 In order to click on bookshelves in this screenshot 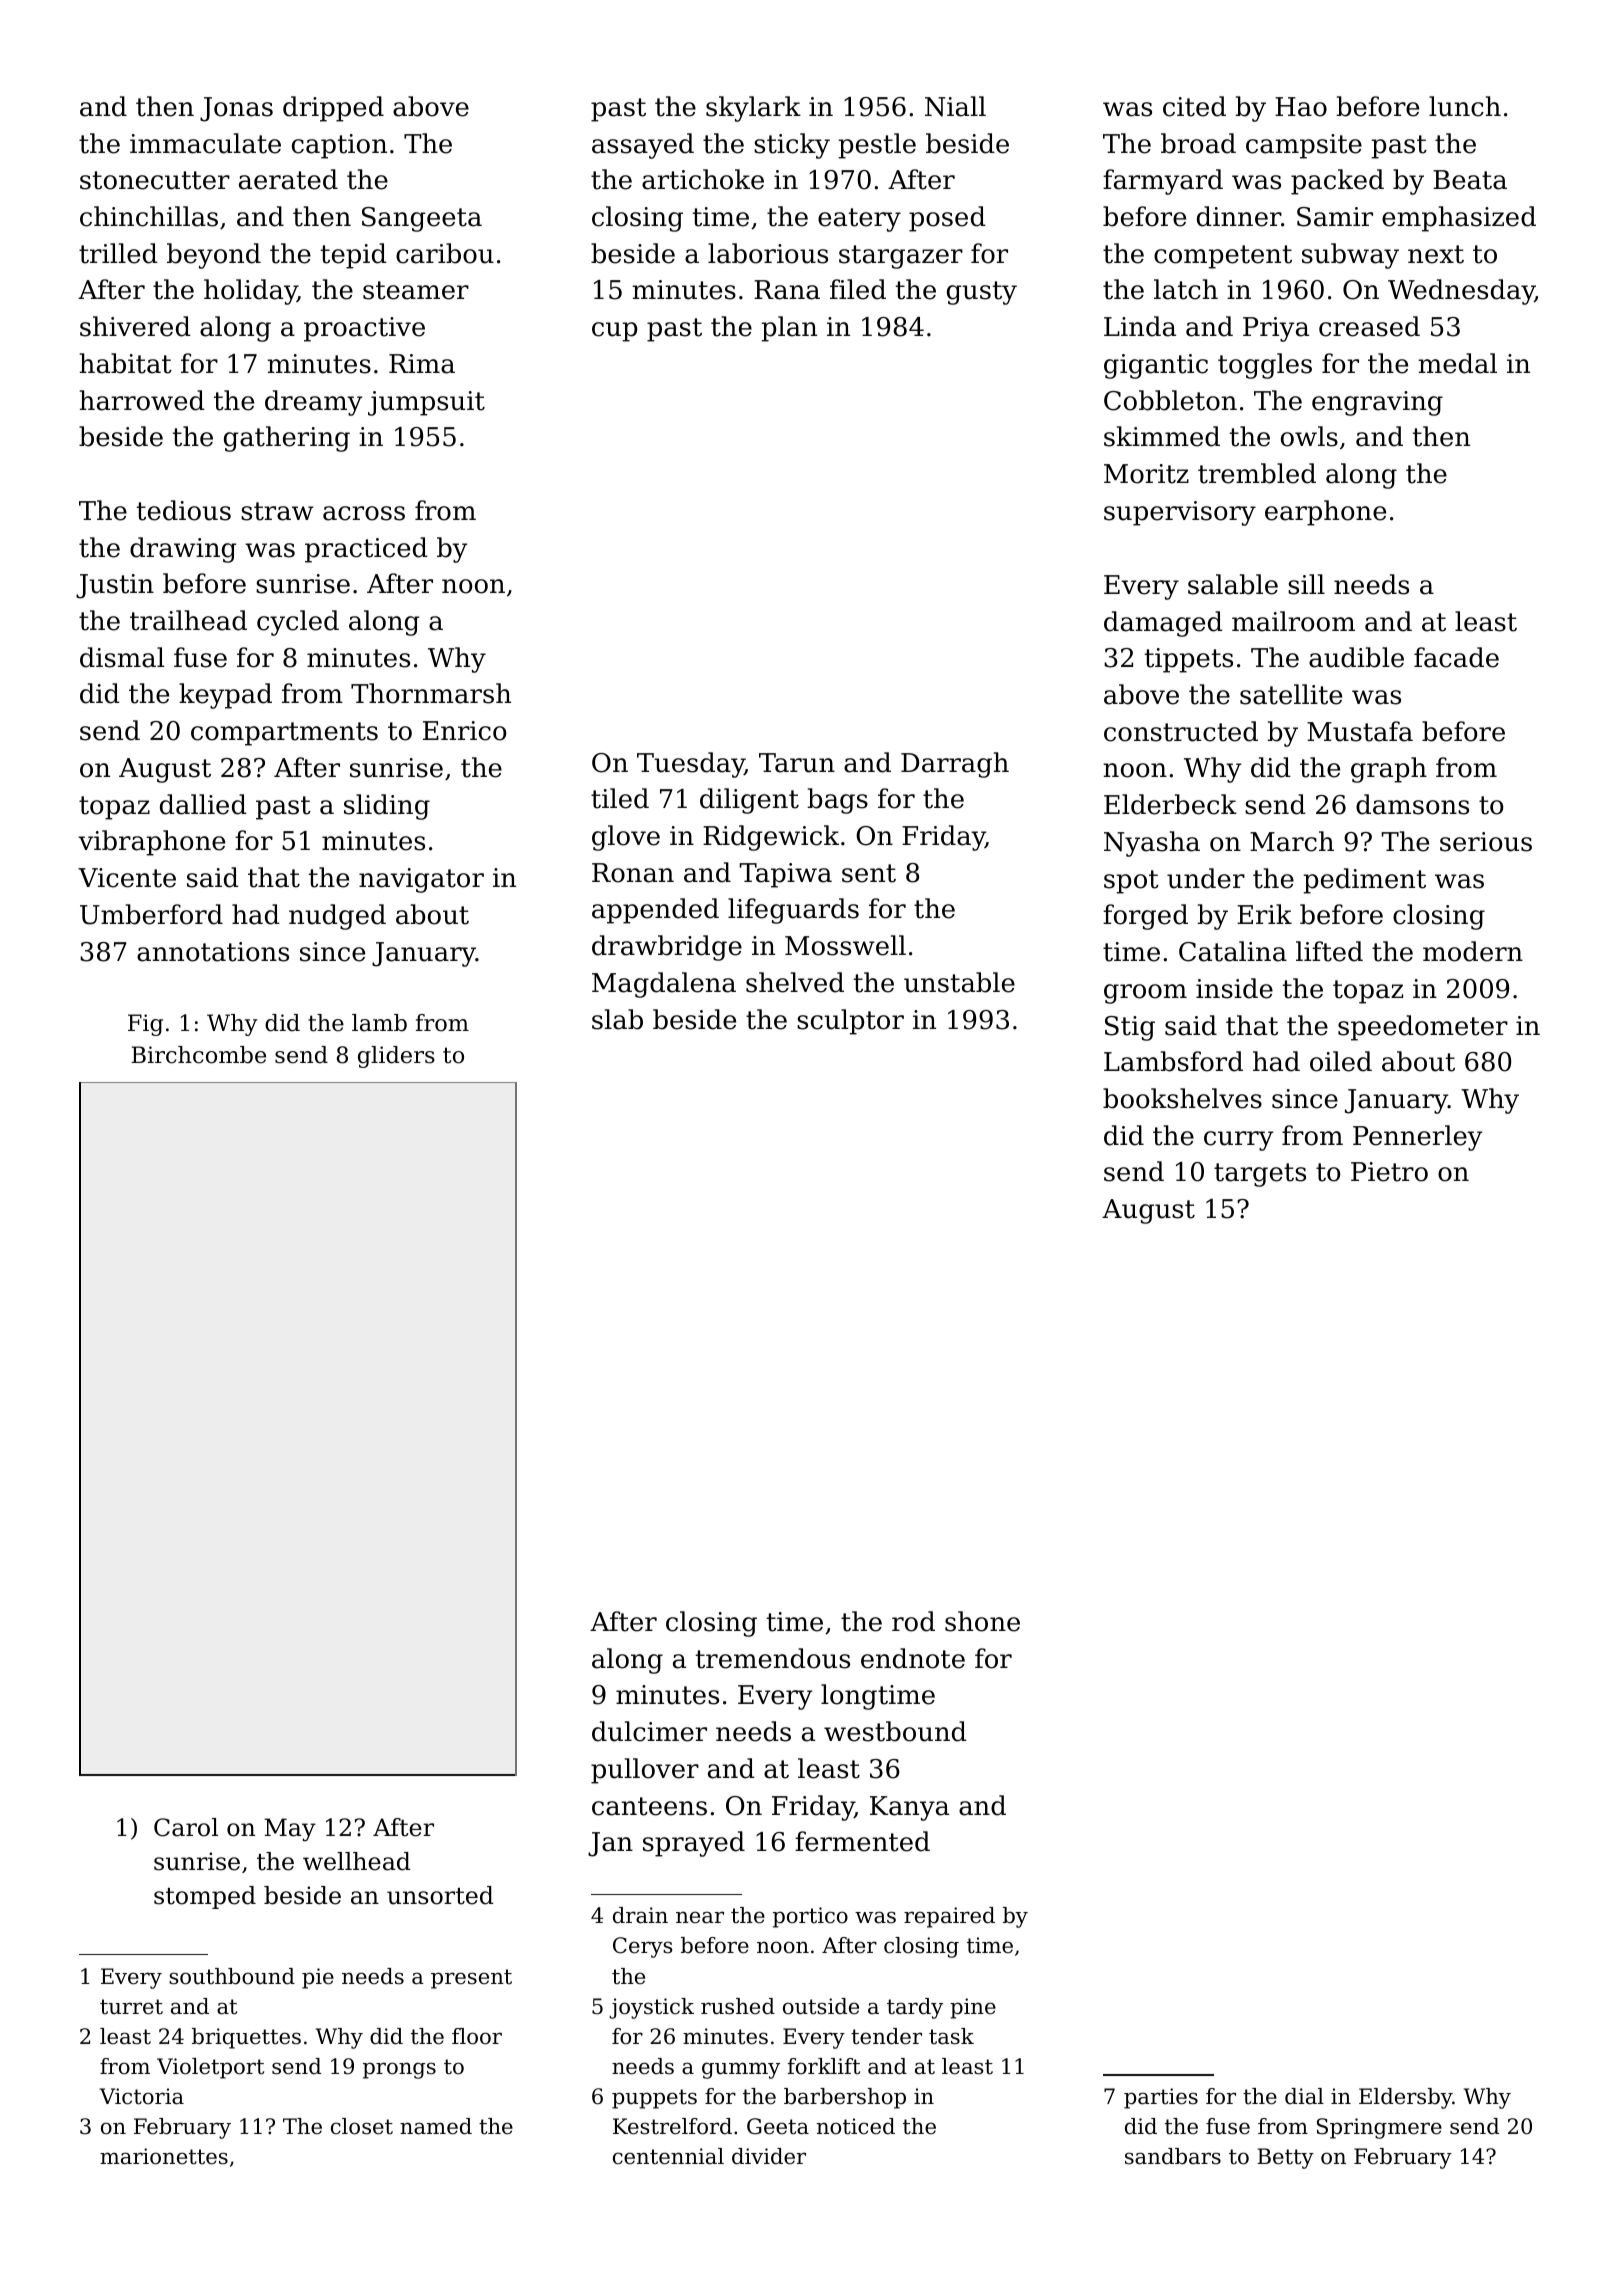, I will do `click(1182, 1098)`.
